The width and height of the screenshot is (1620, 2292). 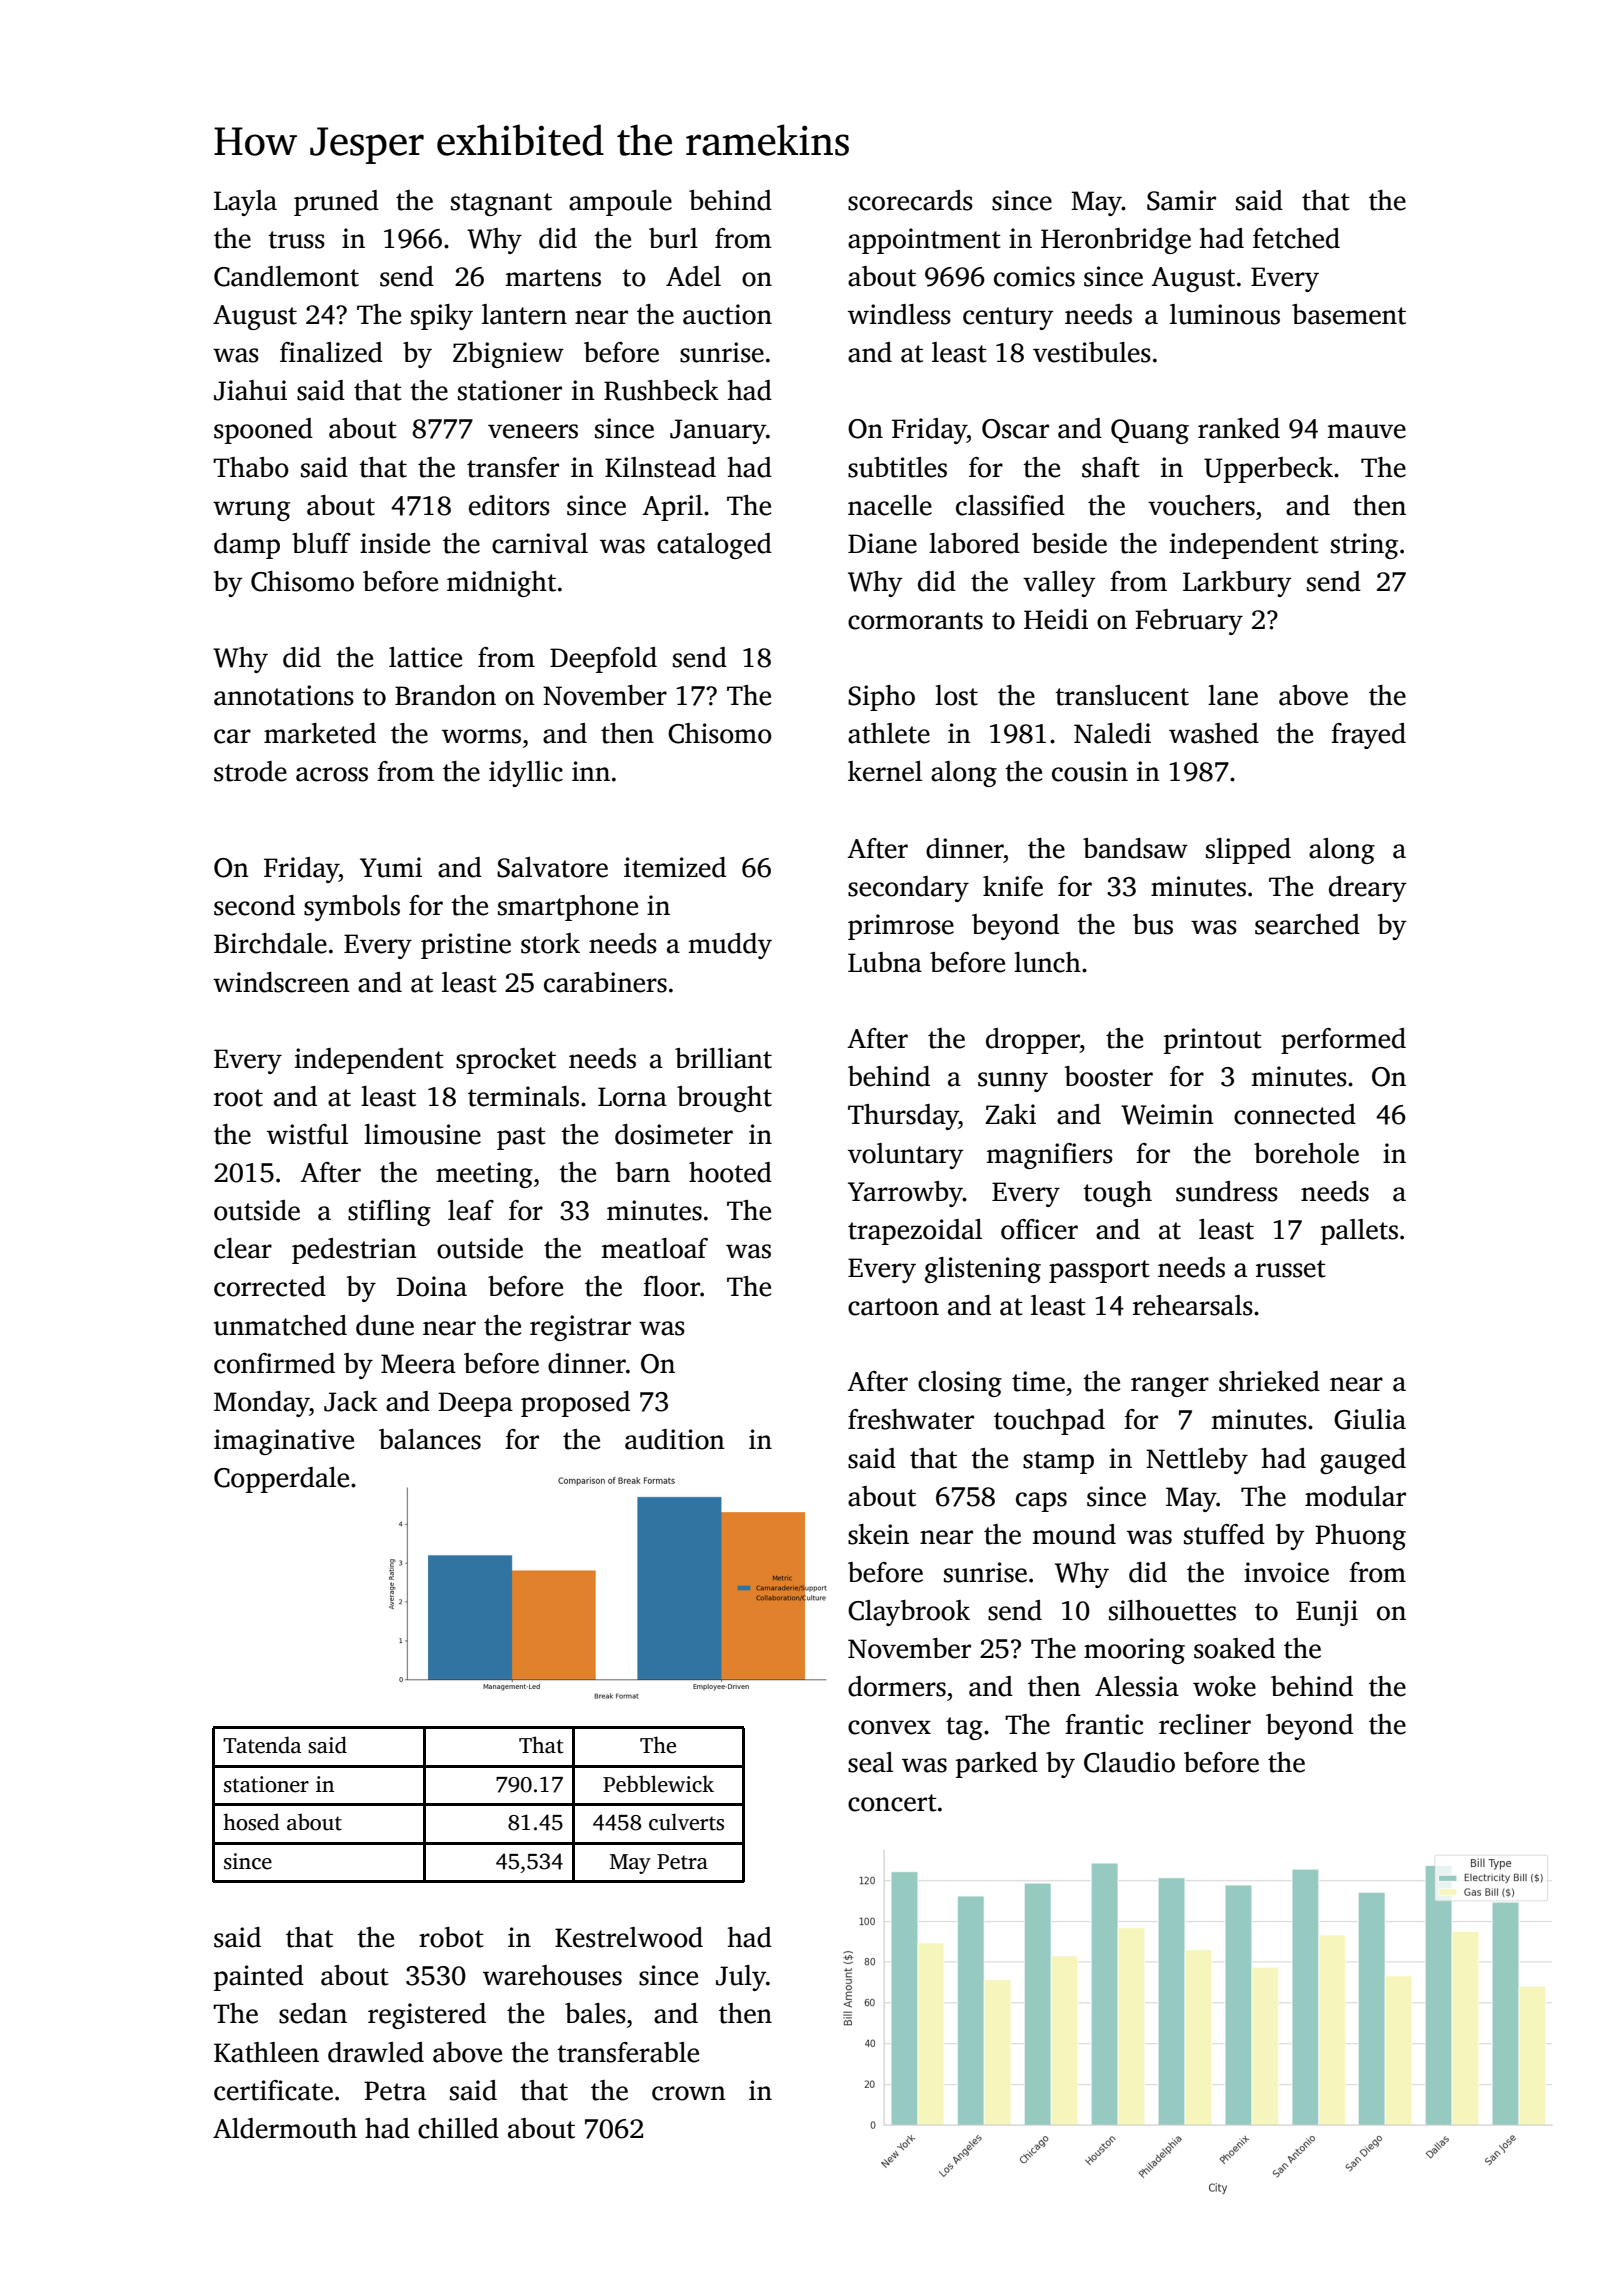 I want to click on crown, so click(x=689, y=2093).
